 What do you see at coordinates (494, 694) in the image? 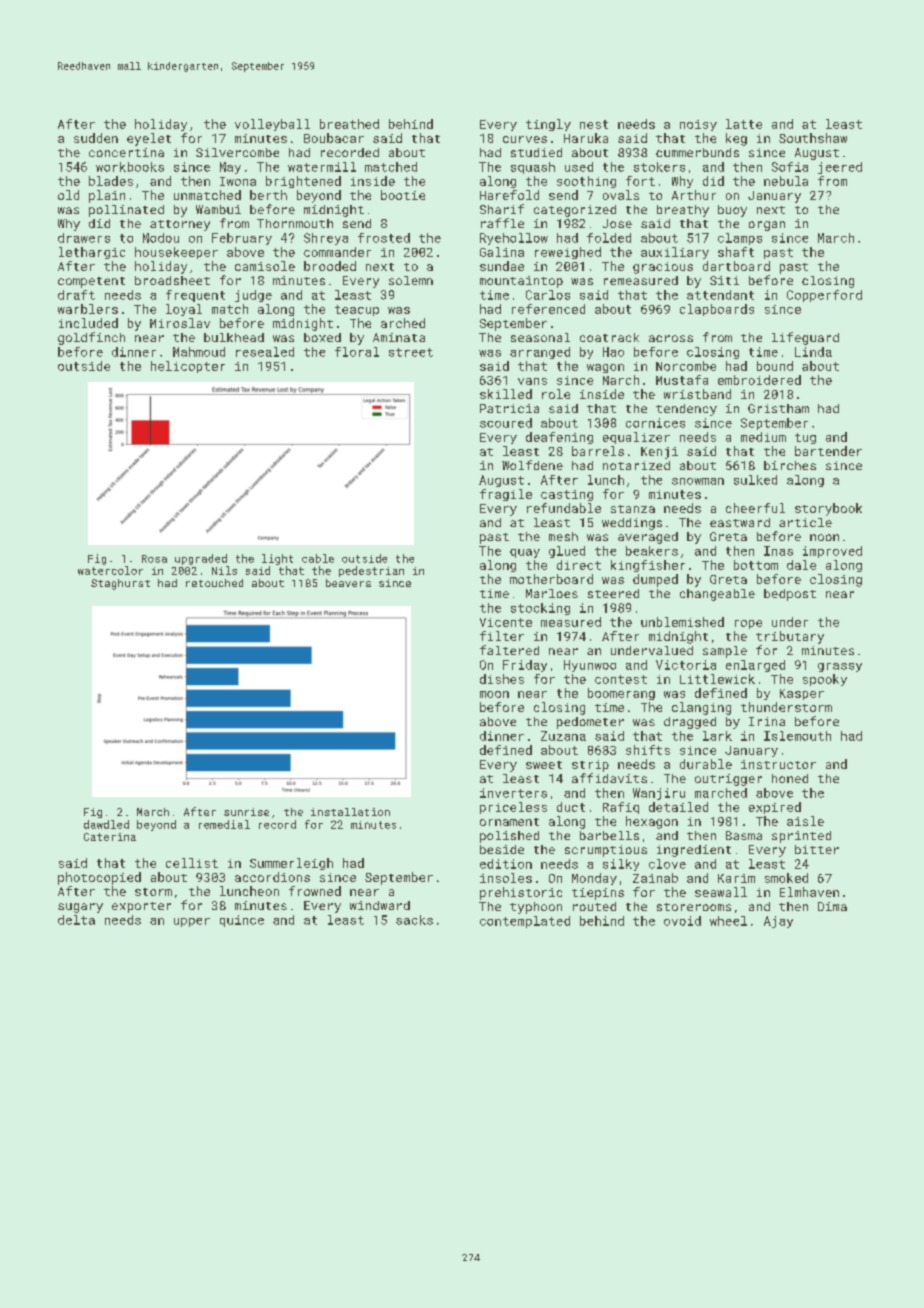
I see `moon` at bounding box center [494, 694].
